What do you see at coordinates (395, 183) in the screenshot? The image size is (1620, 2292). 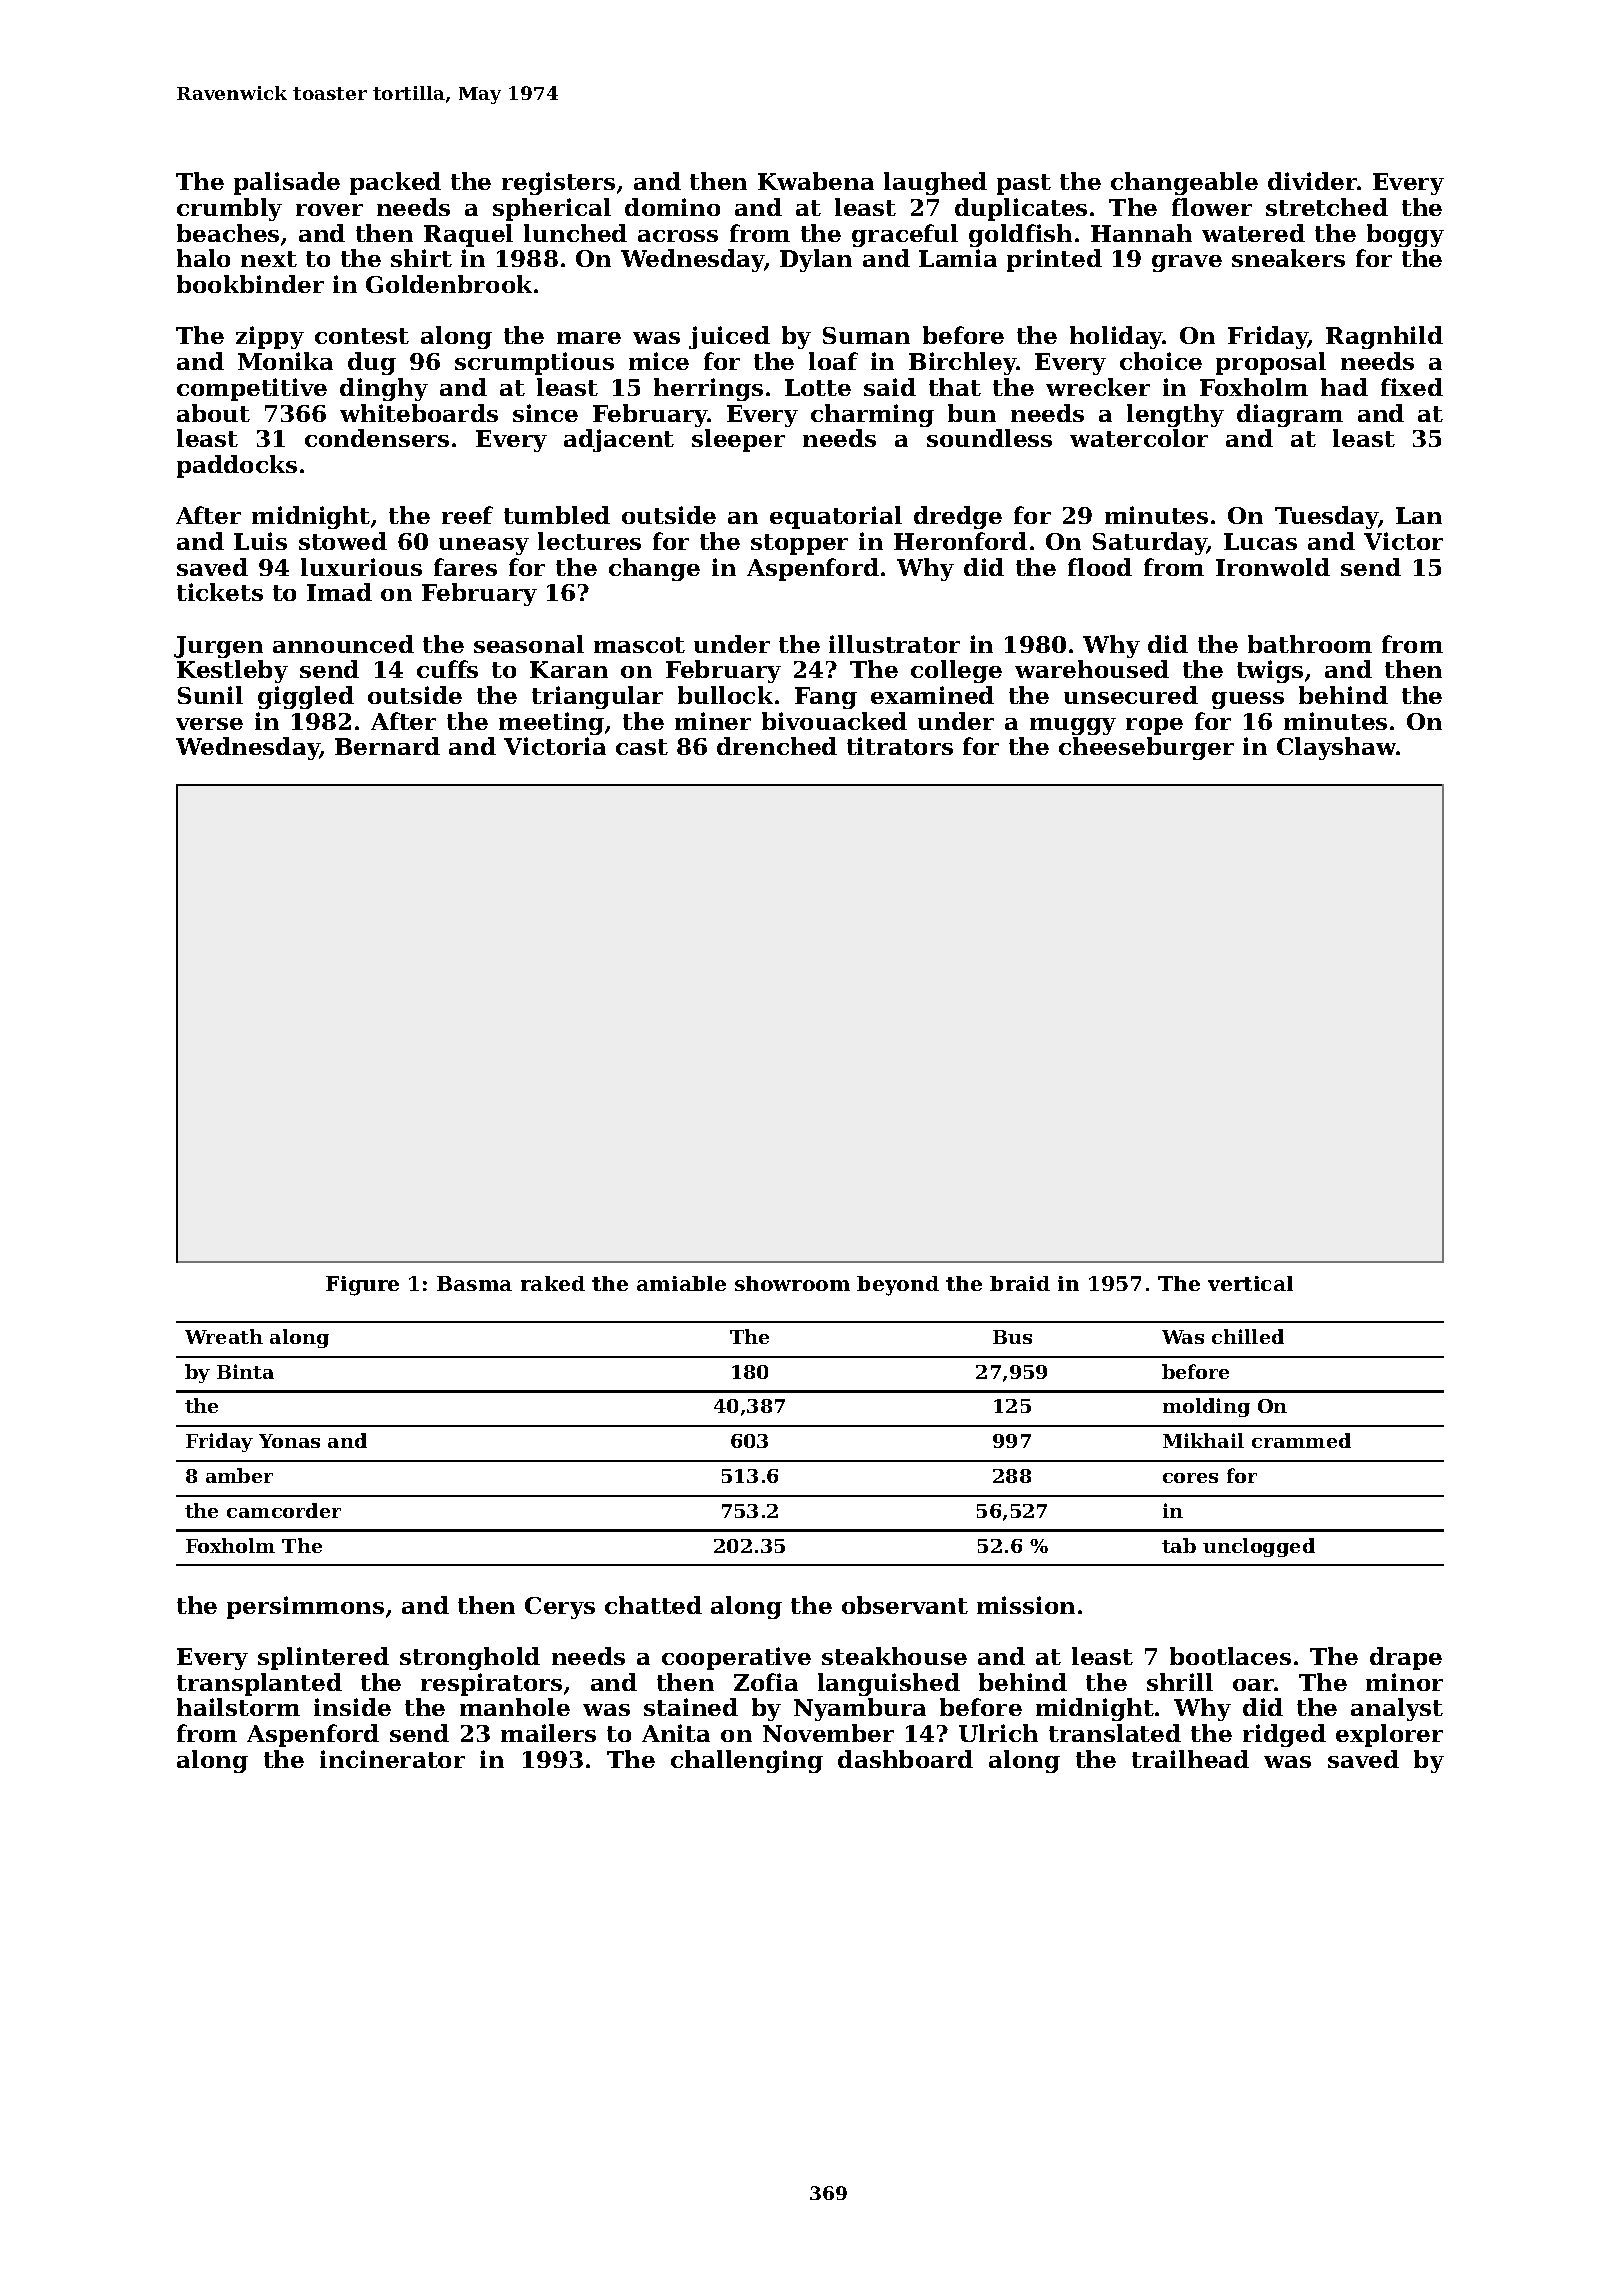 I see `packed` at bounding box center [395, 183].
